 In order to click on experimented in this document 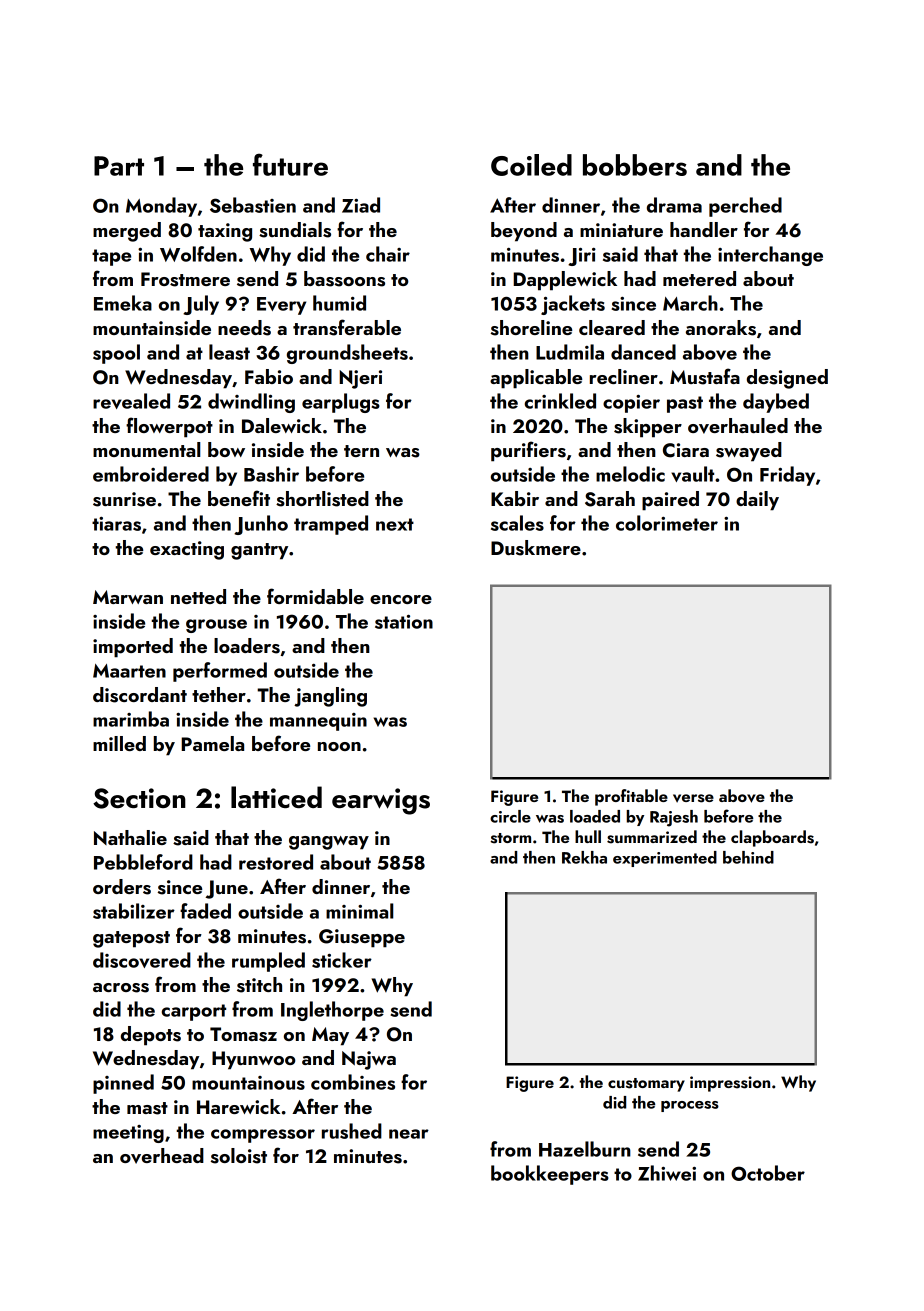, I will do `click(665, 859)`.
